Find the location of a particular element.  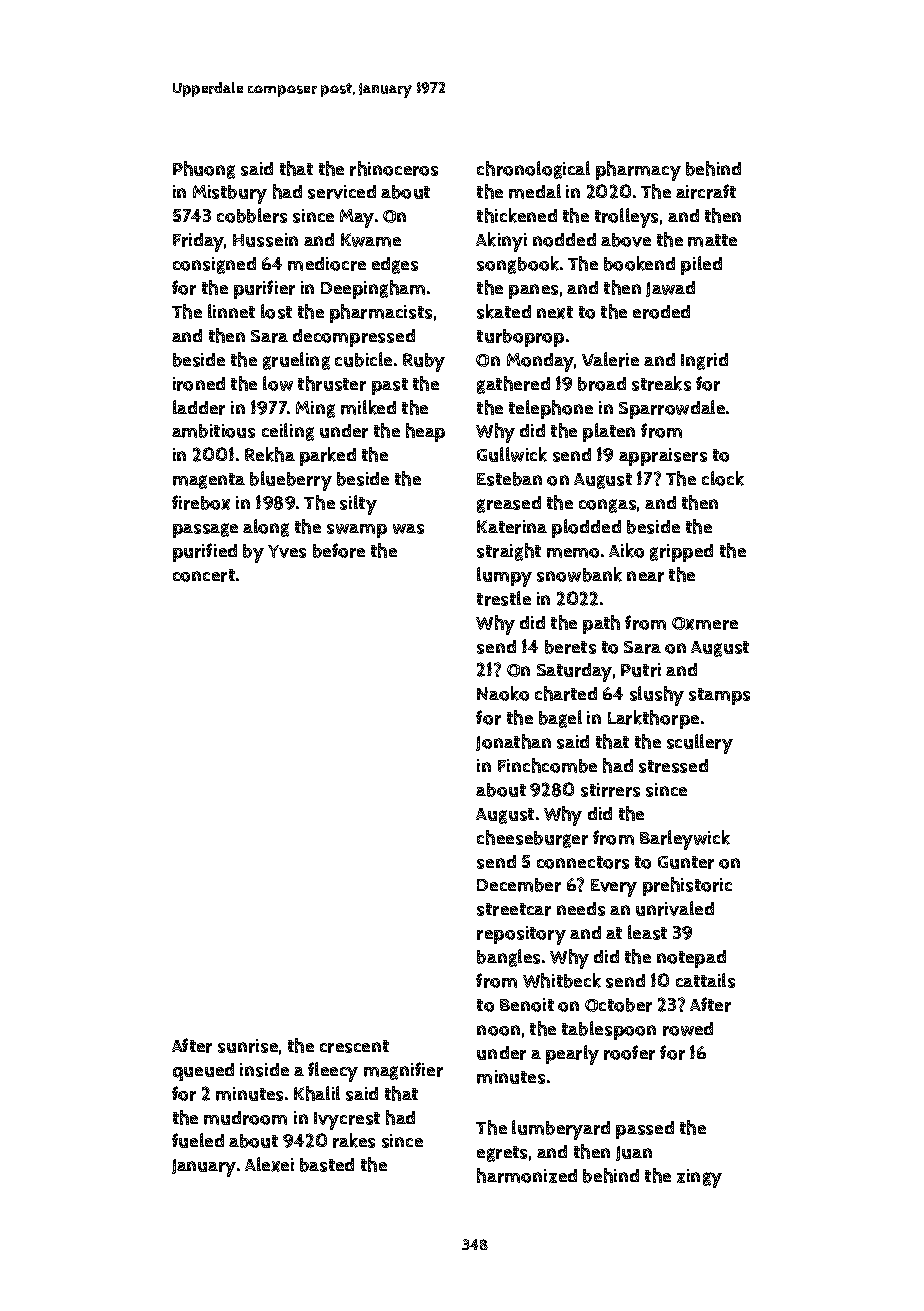

sunrise is located at coordinates (248, 1046).
